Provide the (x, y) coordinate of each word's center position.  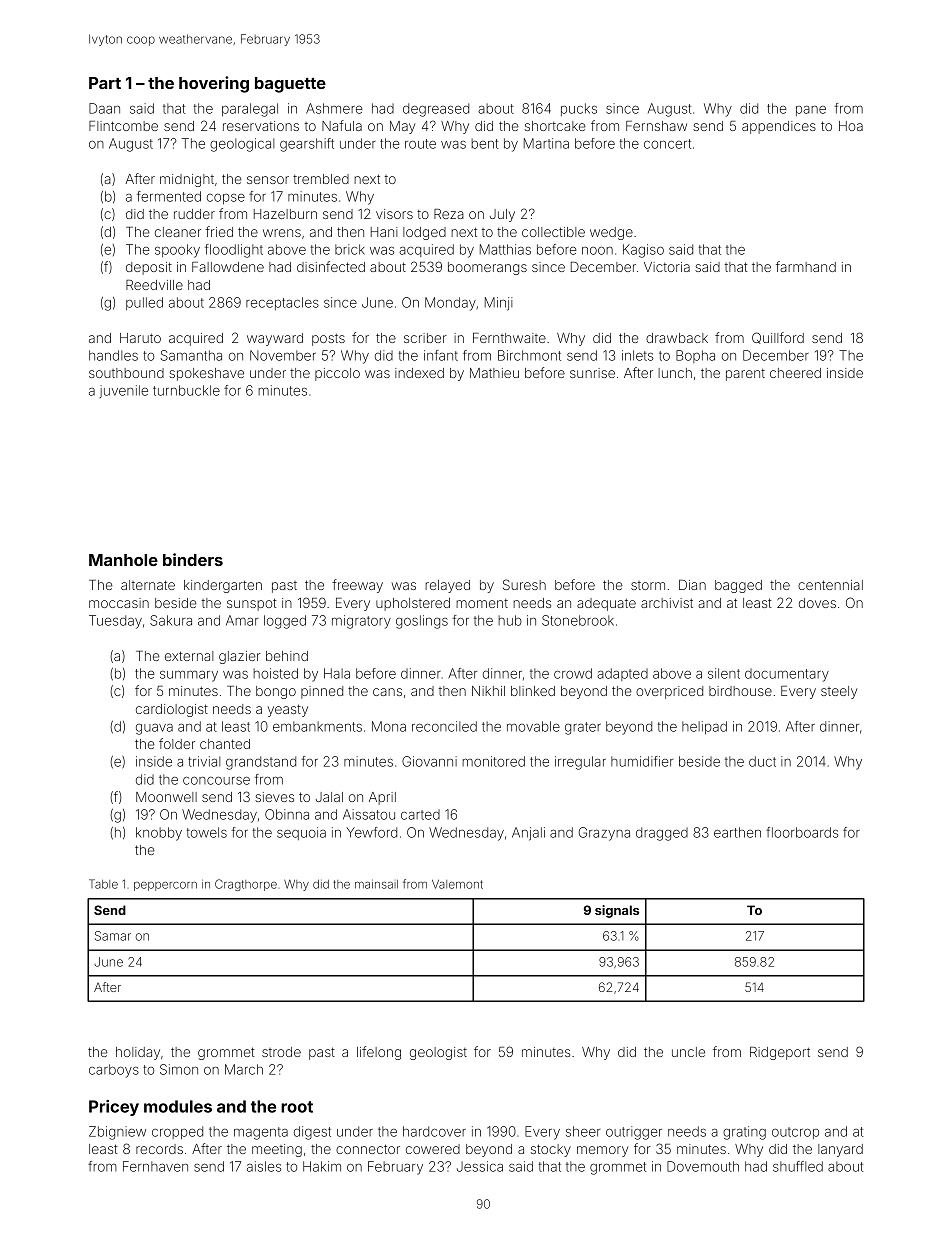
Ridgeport (780, 1053)
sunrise (592, 373)
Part (105, 83)
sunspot (252, 604)
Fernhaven (155, 1166)
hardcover (434, 1131)
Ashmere (334, 108)
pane (811, 111)
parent (745, 375)
